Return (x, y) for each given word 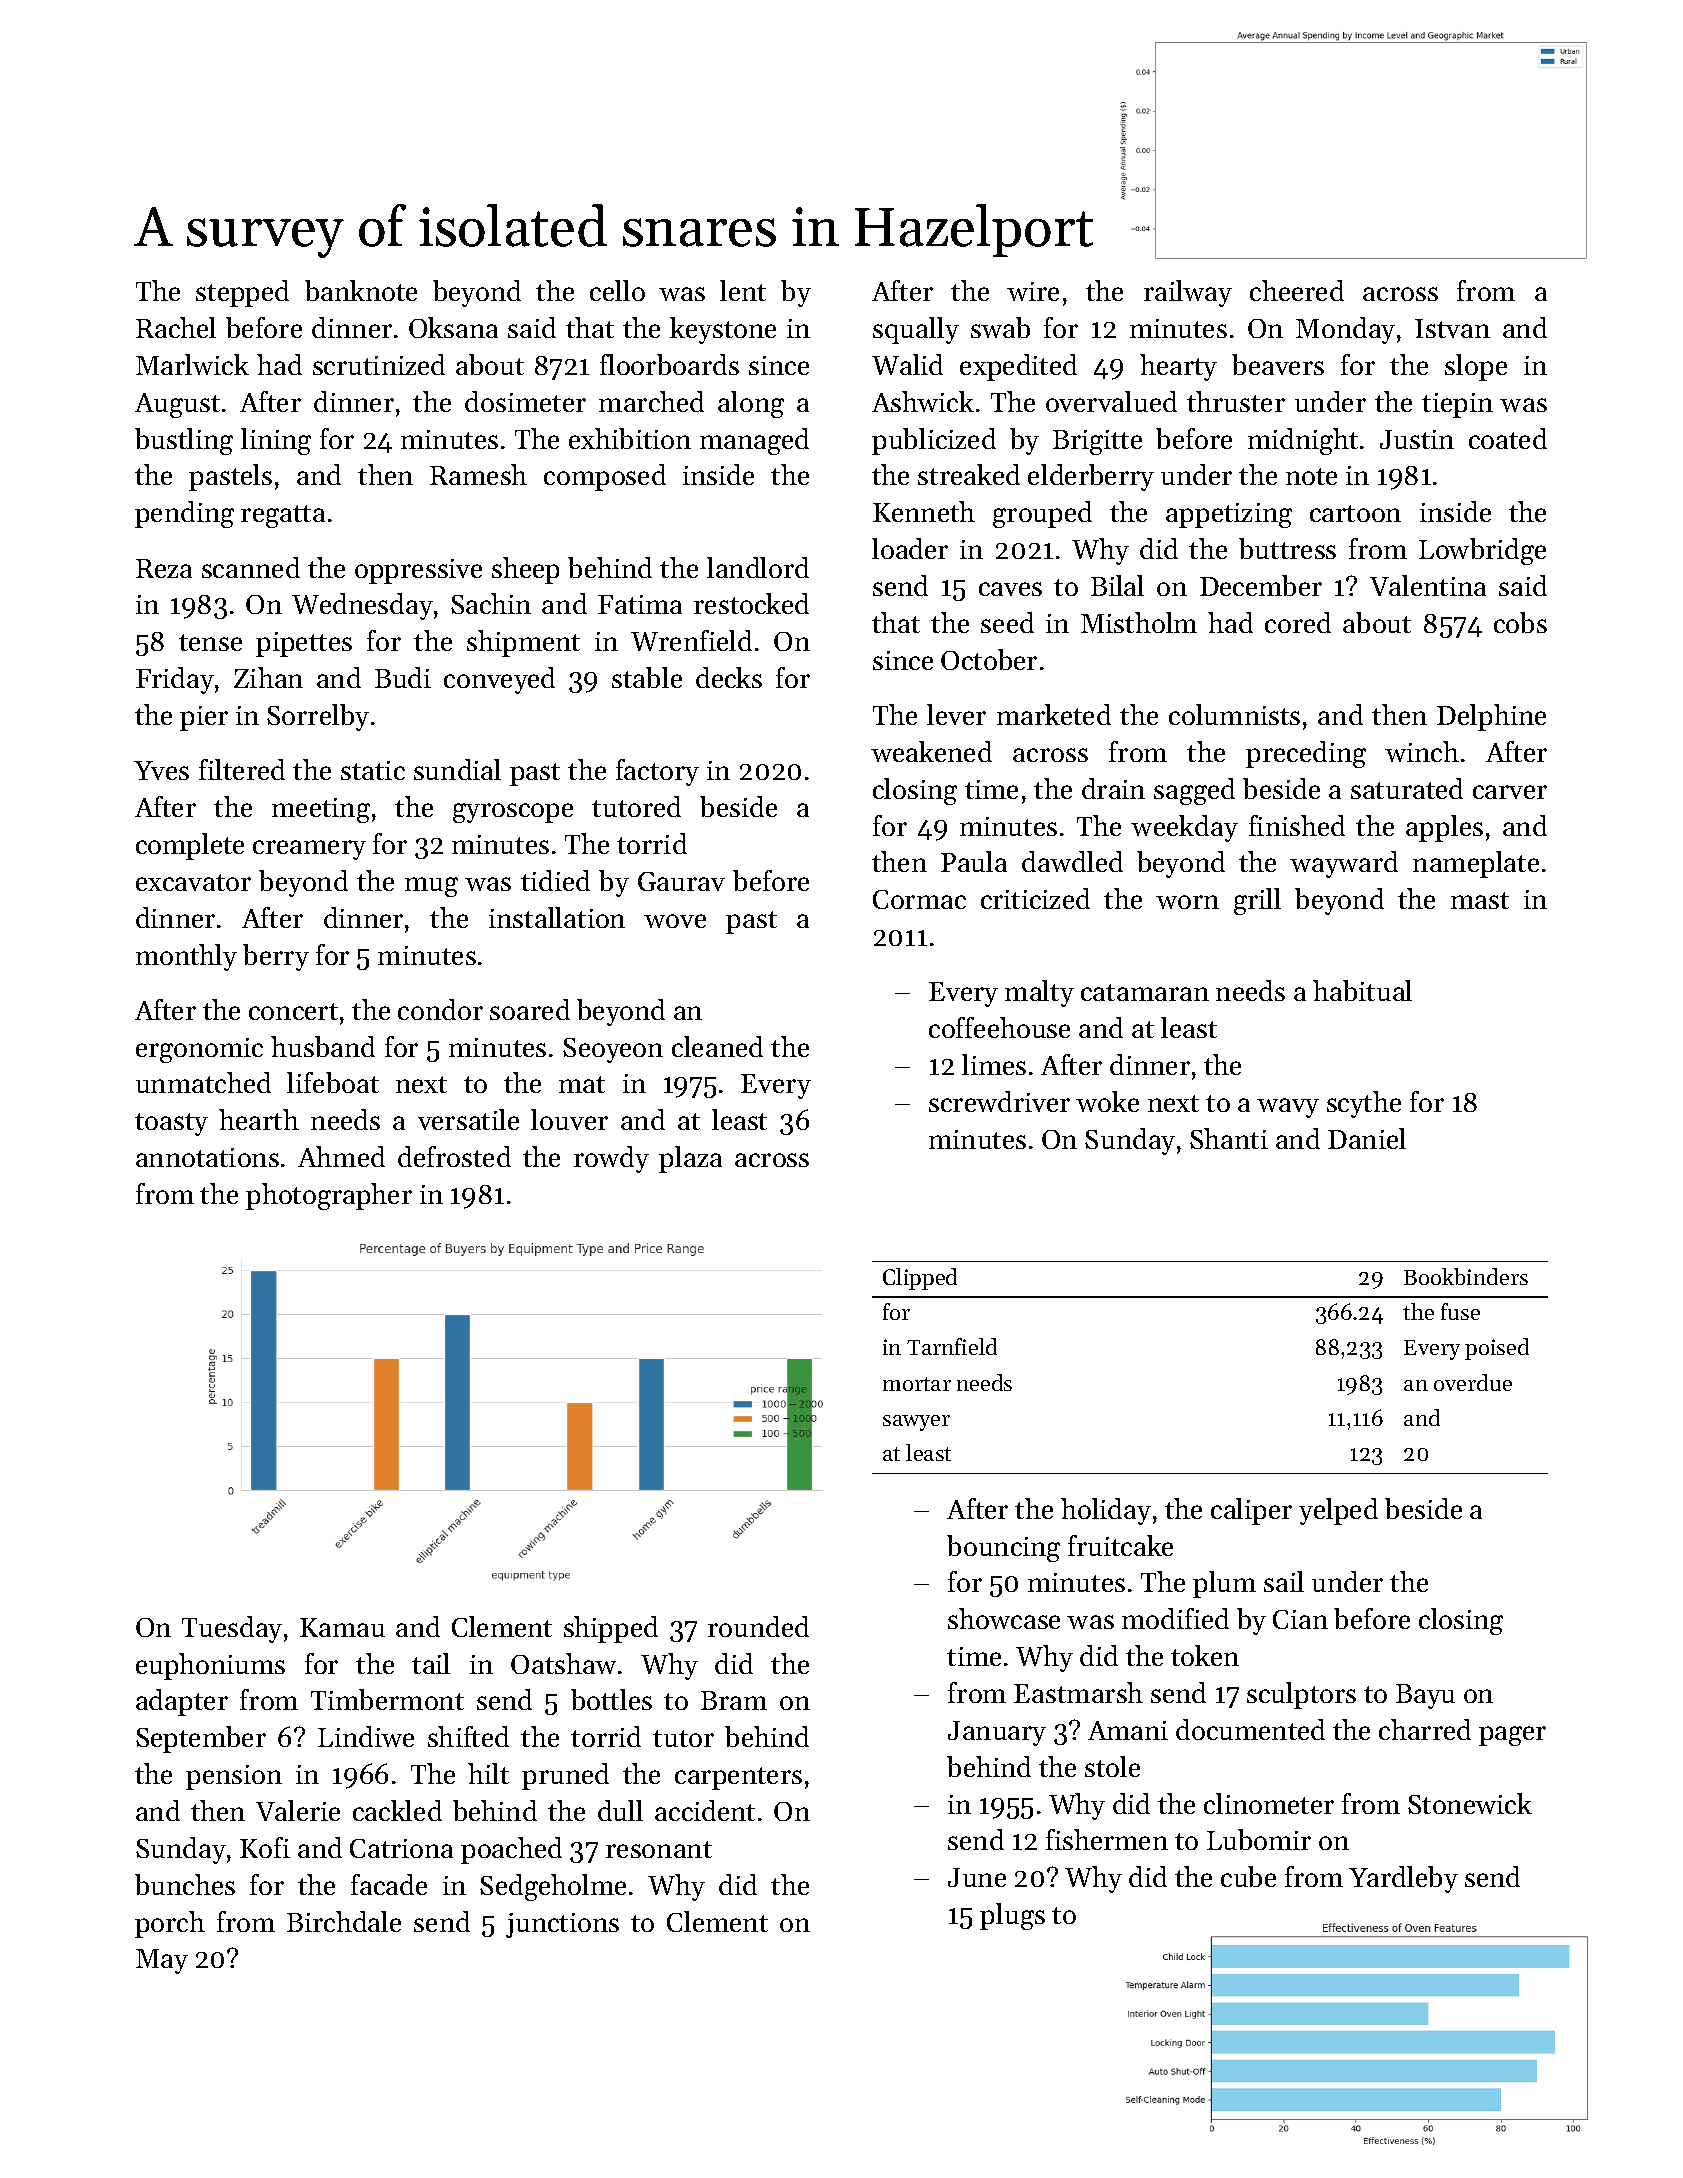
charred (1425, 1729)
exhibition (630, 438)
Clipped (920, 1279)
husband (323, 1046)
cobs (1520, 622)
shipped (611, 1629)
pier (204, 718)
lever (956, 714)
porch (170, 1924)
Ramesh (478, 474)
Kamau (342, 1627)
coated (1508, 438)
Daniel (1367, 1138)
